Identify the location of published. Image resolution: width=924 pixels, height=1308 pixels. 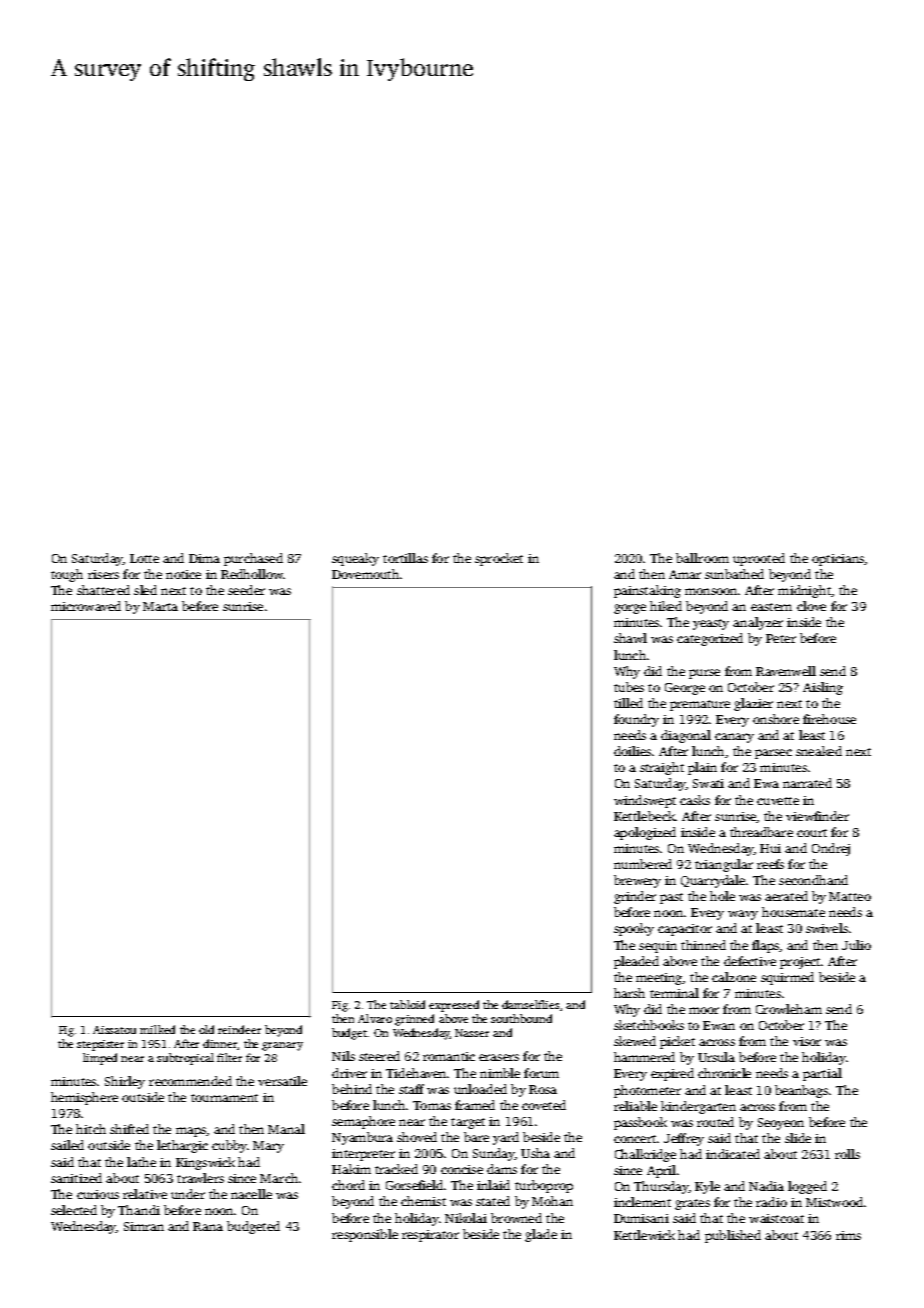
(733, 1236).
